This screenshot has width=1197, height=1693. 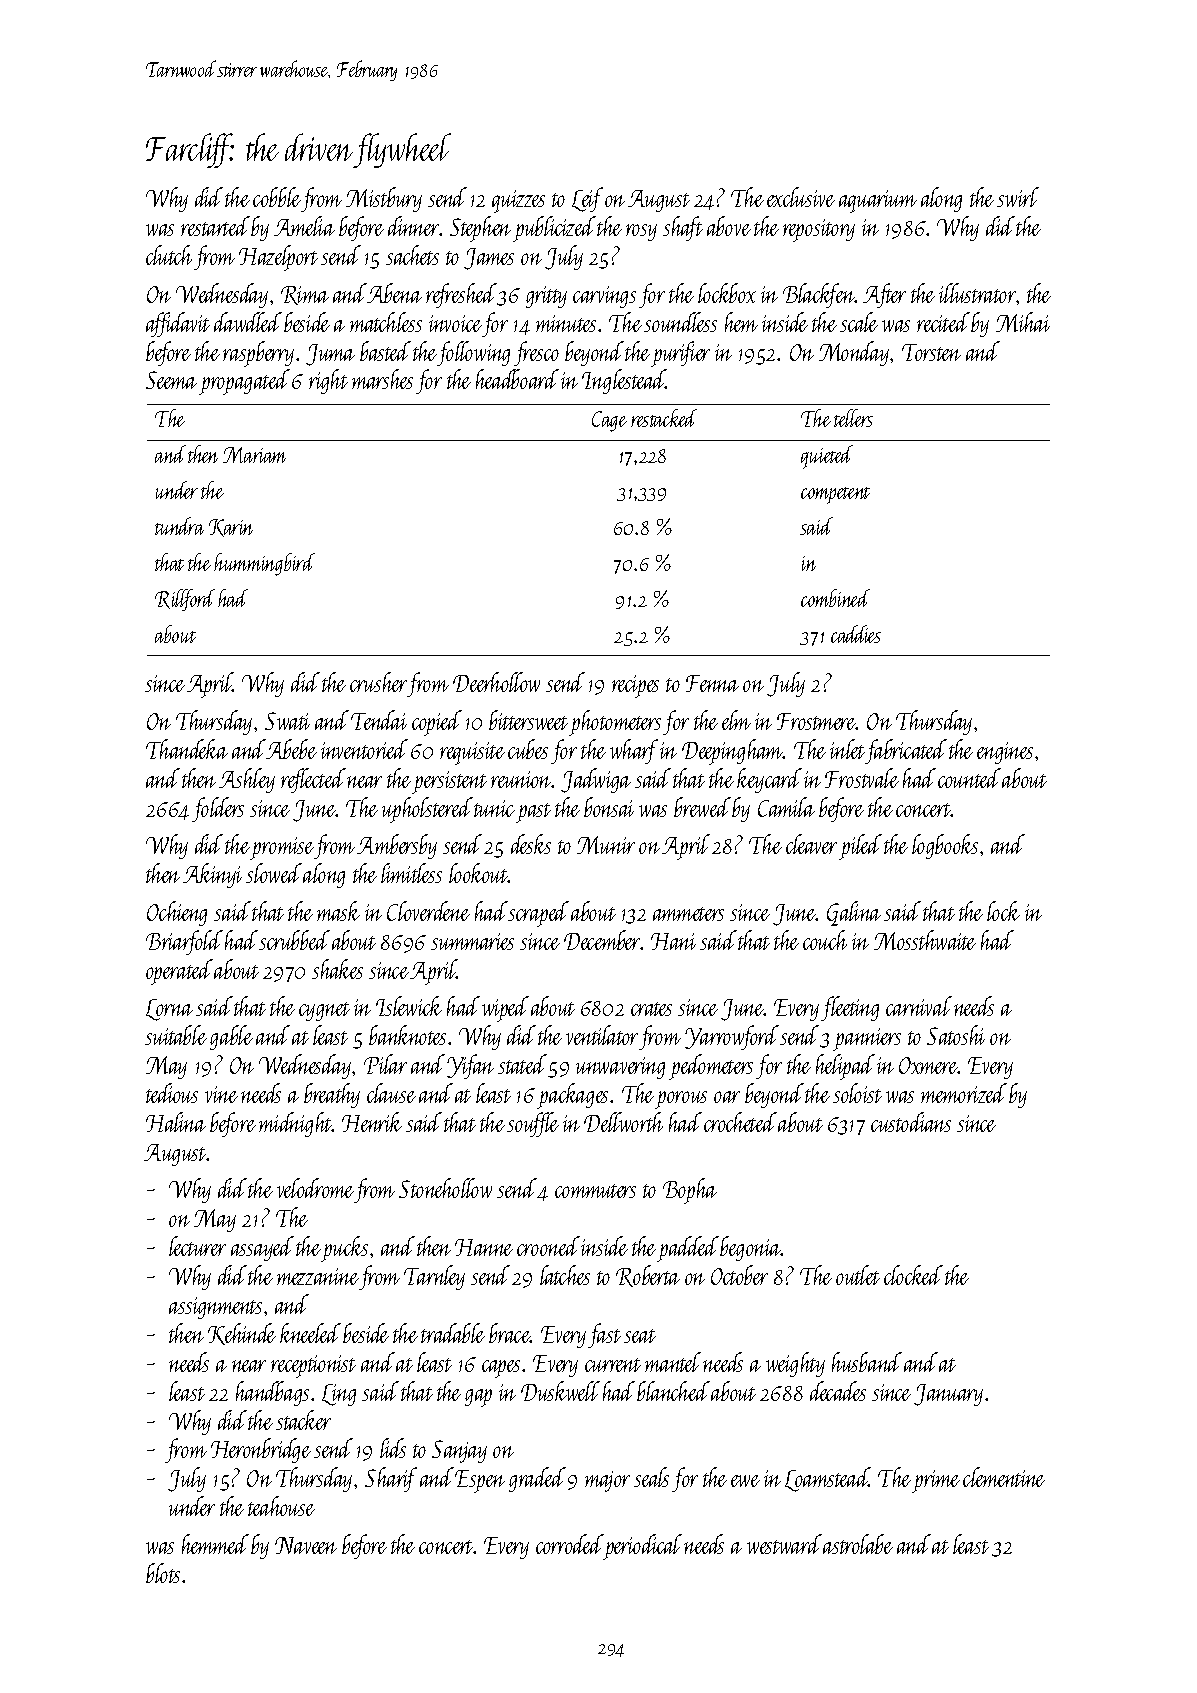 What do you see at coordinates (835, 495) in the screenshot?
I see `competent` at bounding box center [835, 495].
